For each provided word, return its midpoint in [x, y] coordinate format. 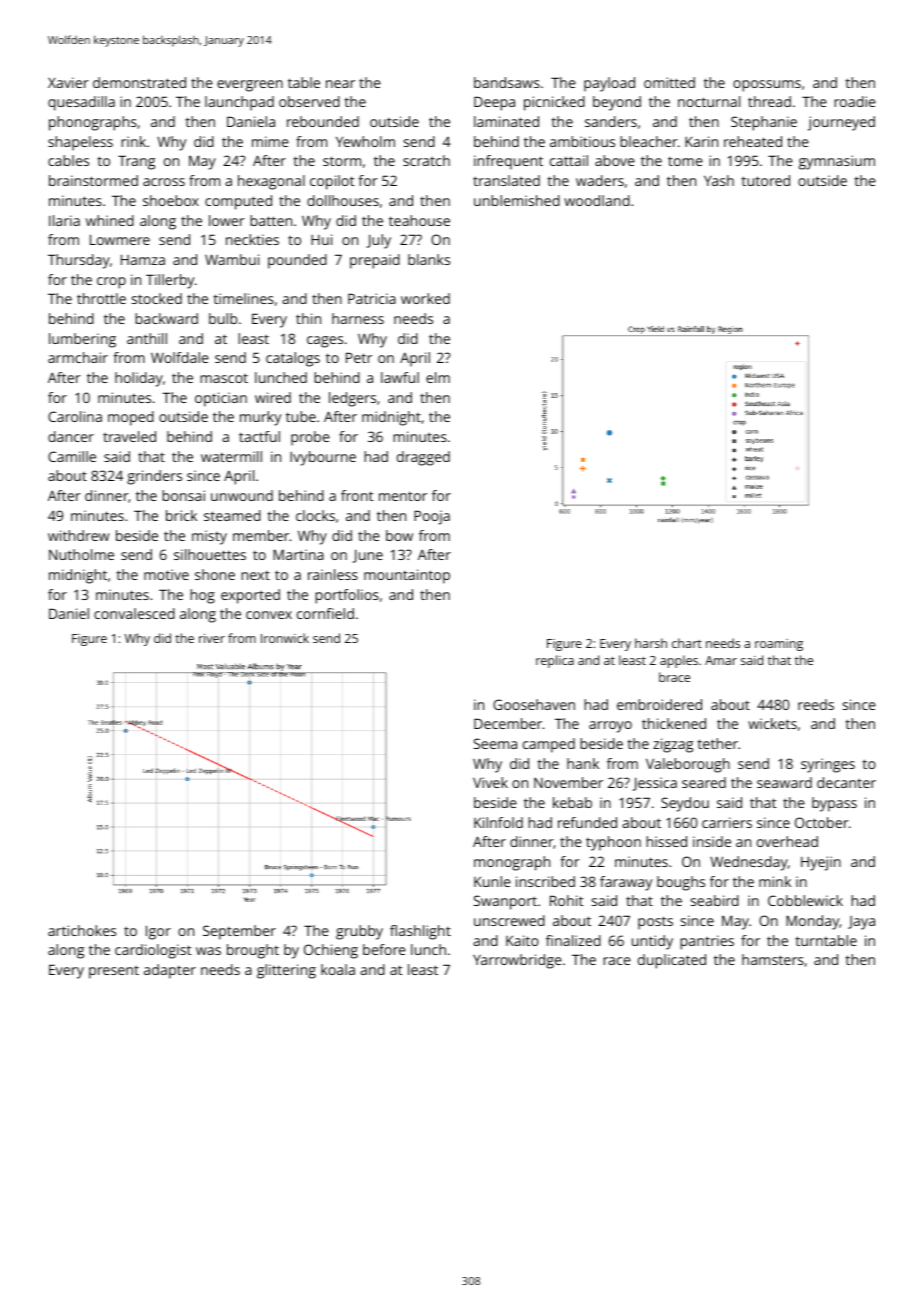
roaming [779, 645]
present [114, 972]
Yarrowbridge [517, 961]
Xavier [68, 82]
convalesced [134, 613]
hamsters [773, 959]
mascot [224, 378]
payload [609, 84]
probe [310, 438]
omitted [669, 82]
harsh [651, 643]
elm [438, 377]
